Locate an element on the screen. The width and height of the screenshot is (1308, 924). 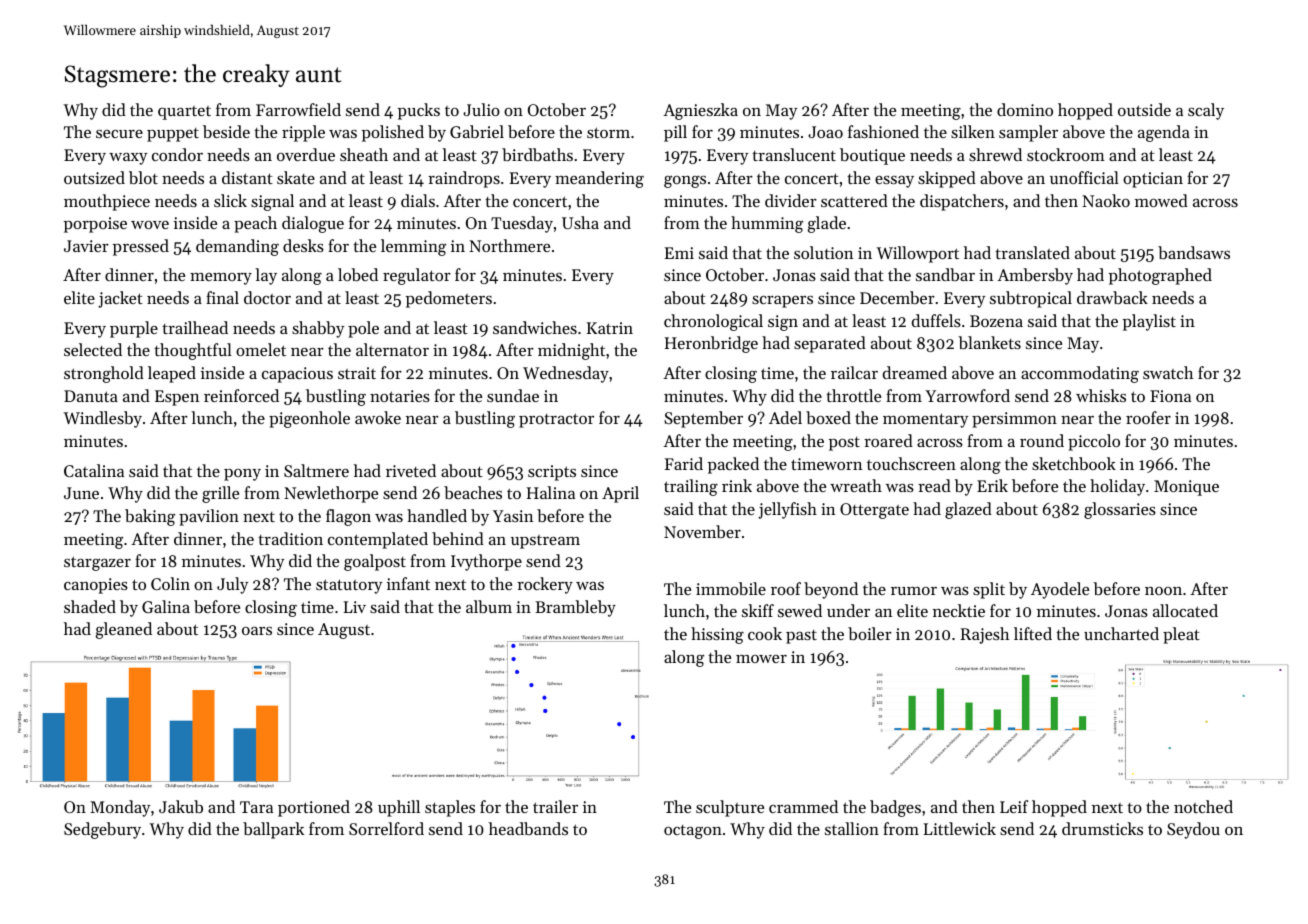
Leif is located at coordinates (1014, 806).
